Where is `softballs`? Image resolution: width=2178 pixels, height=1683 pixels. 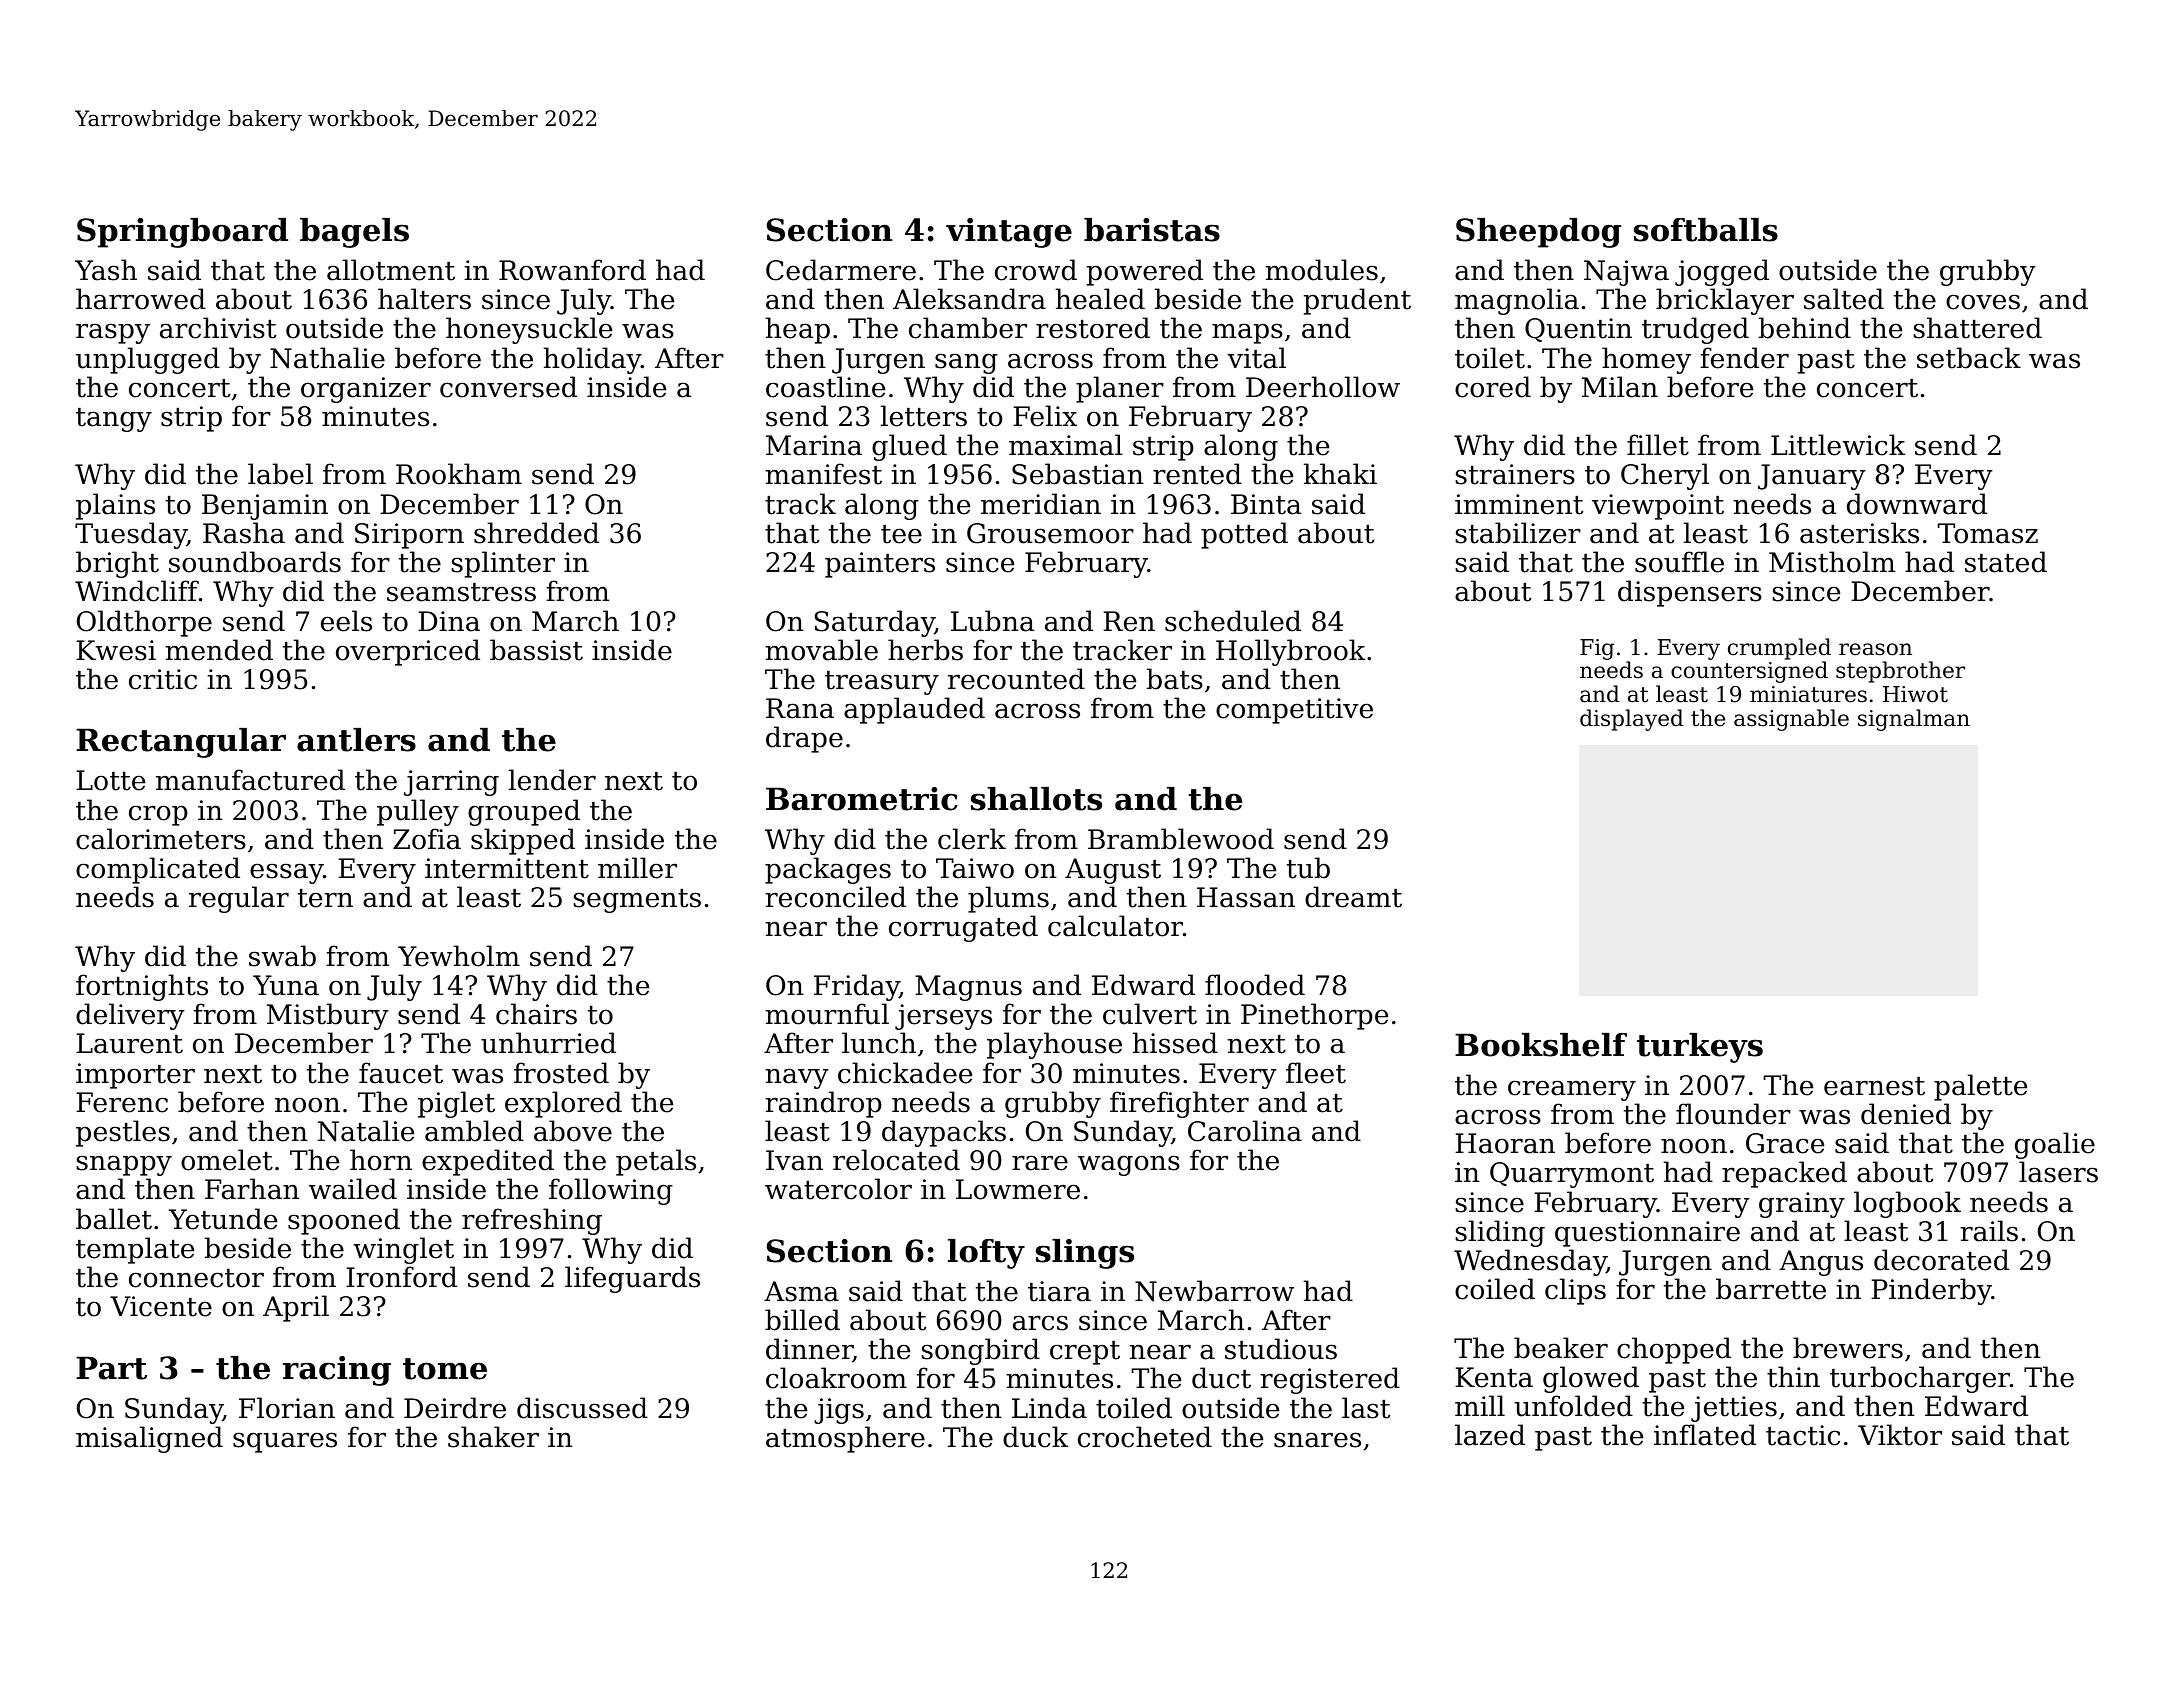 softballs is located at coordinates (1706, 230).
